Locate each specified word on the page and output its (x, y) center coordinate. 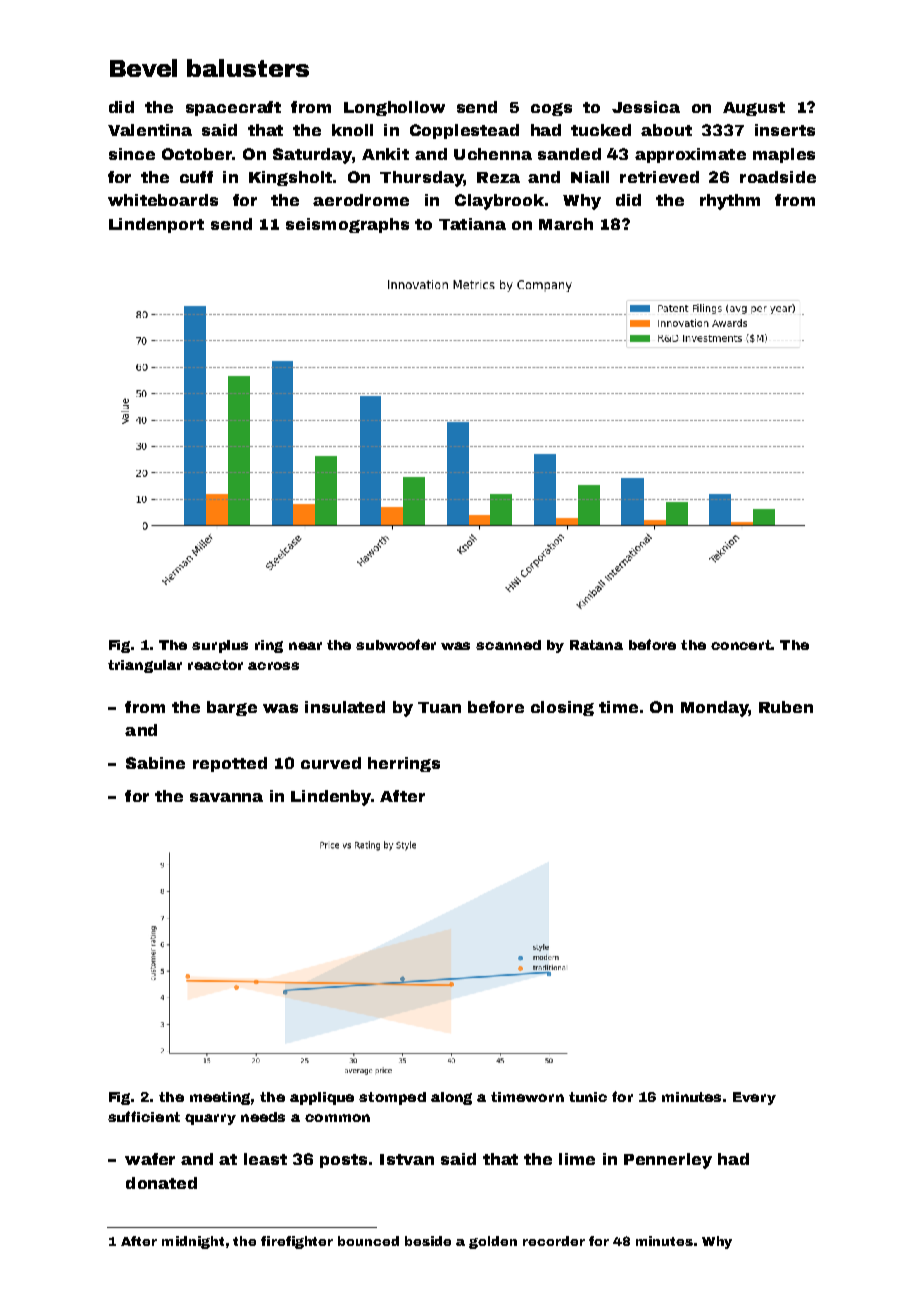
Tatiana (472, 224)
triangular (145, 666)
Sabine (155, 763)
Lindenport (156, 225)
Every (754, 1098)
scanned (508, 645)
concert (741, 645)
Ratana (596, 645)
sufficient (144, 1116)
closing (562, 708)
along (451, 1098)
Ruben (786, 707)
